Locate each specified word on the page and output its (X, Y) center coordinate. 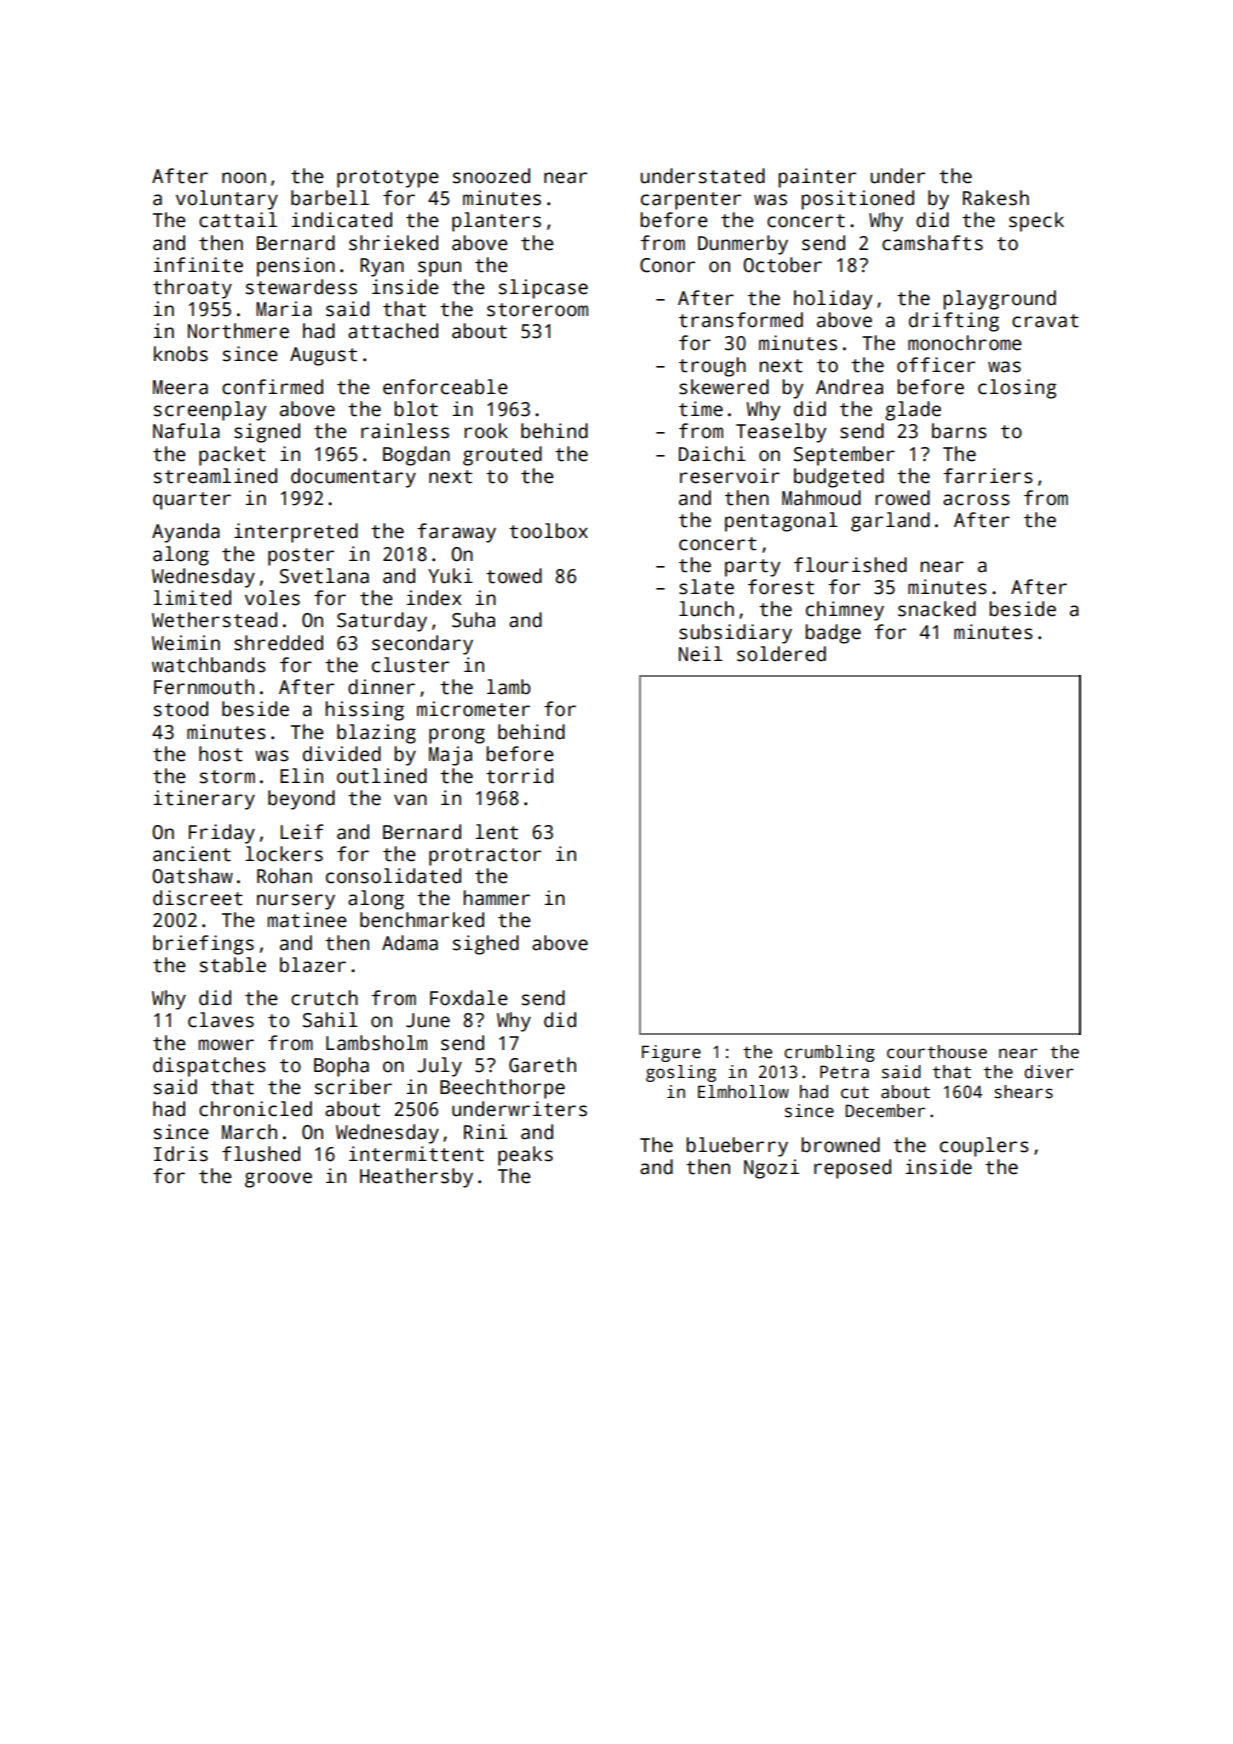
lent (496, 832)
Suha (473, 620)
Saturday (382, 622)
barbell (330, 198)
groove (278, 1180)
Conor (667, 265)
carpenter (691, 201)
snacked (937, 609)
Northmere (238, 331)
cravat (1045, 321)
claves (221, 1020)
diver (1049, 1072)
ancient (192, 854)
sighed (486, 945)
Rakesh (996, 198)
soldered (781, 654)
